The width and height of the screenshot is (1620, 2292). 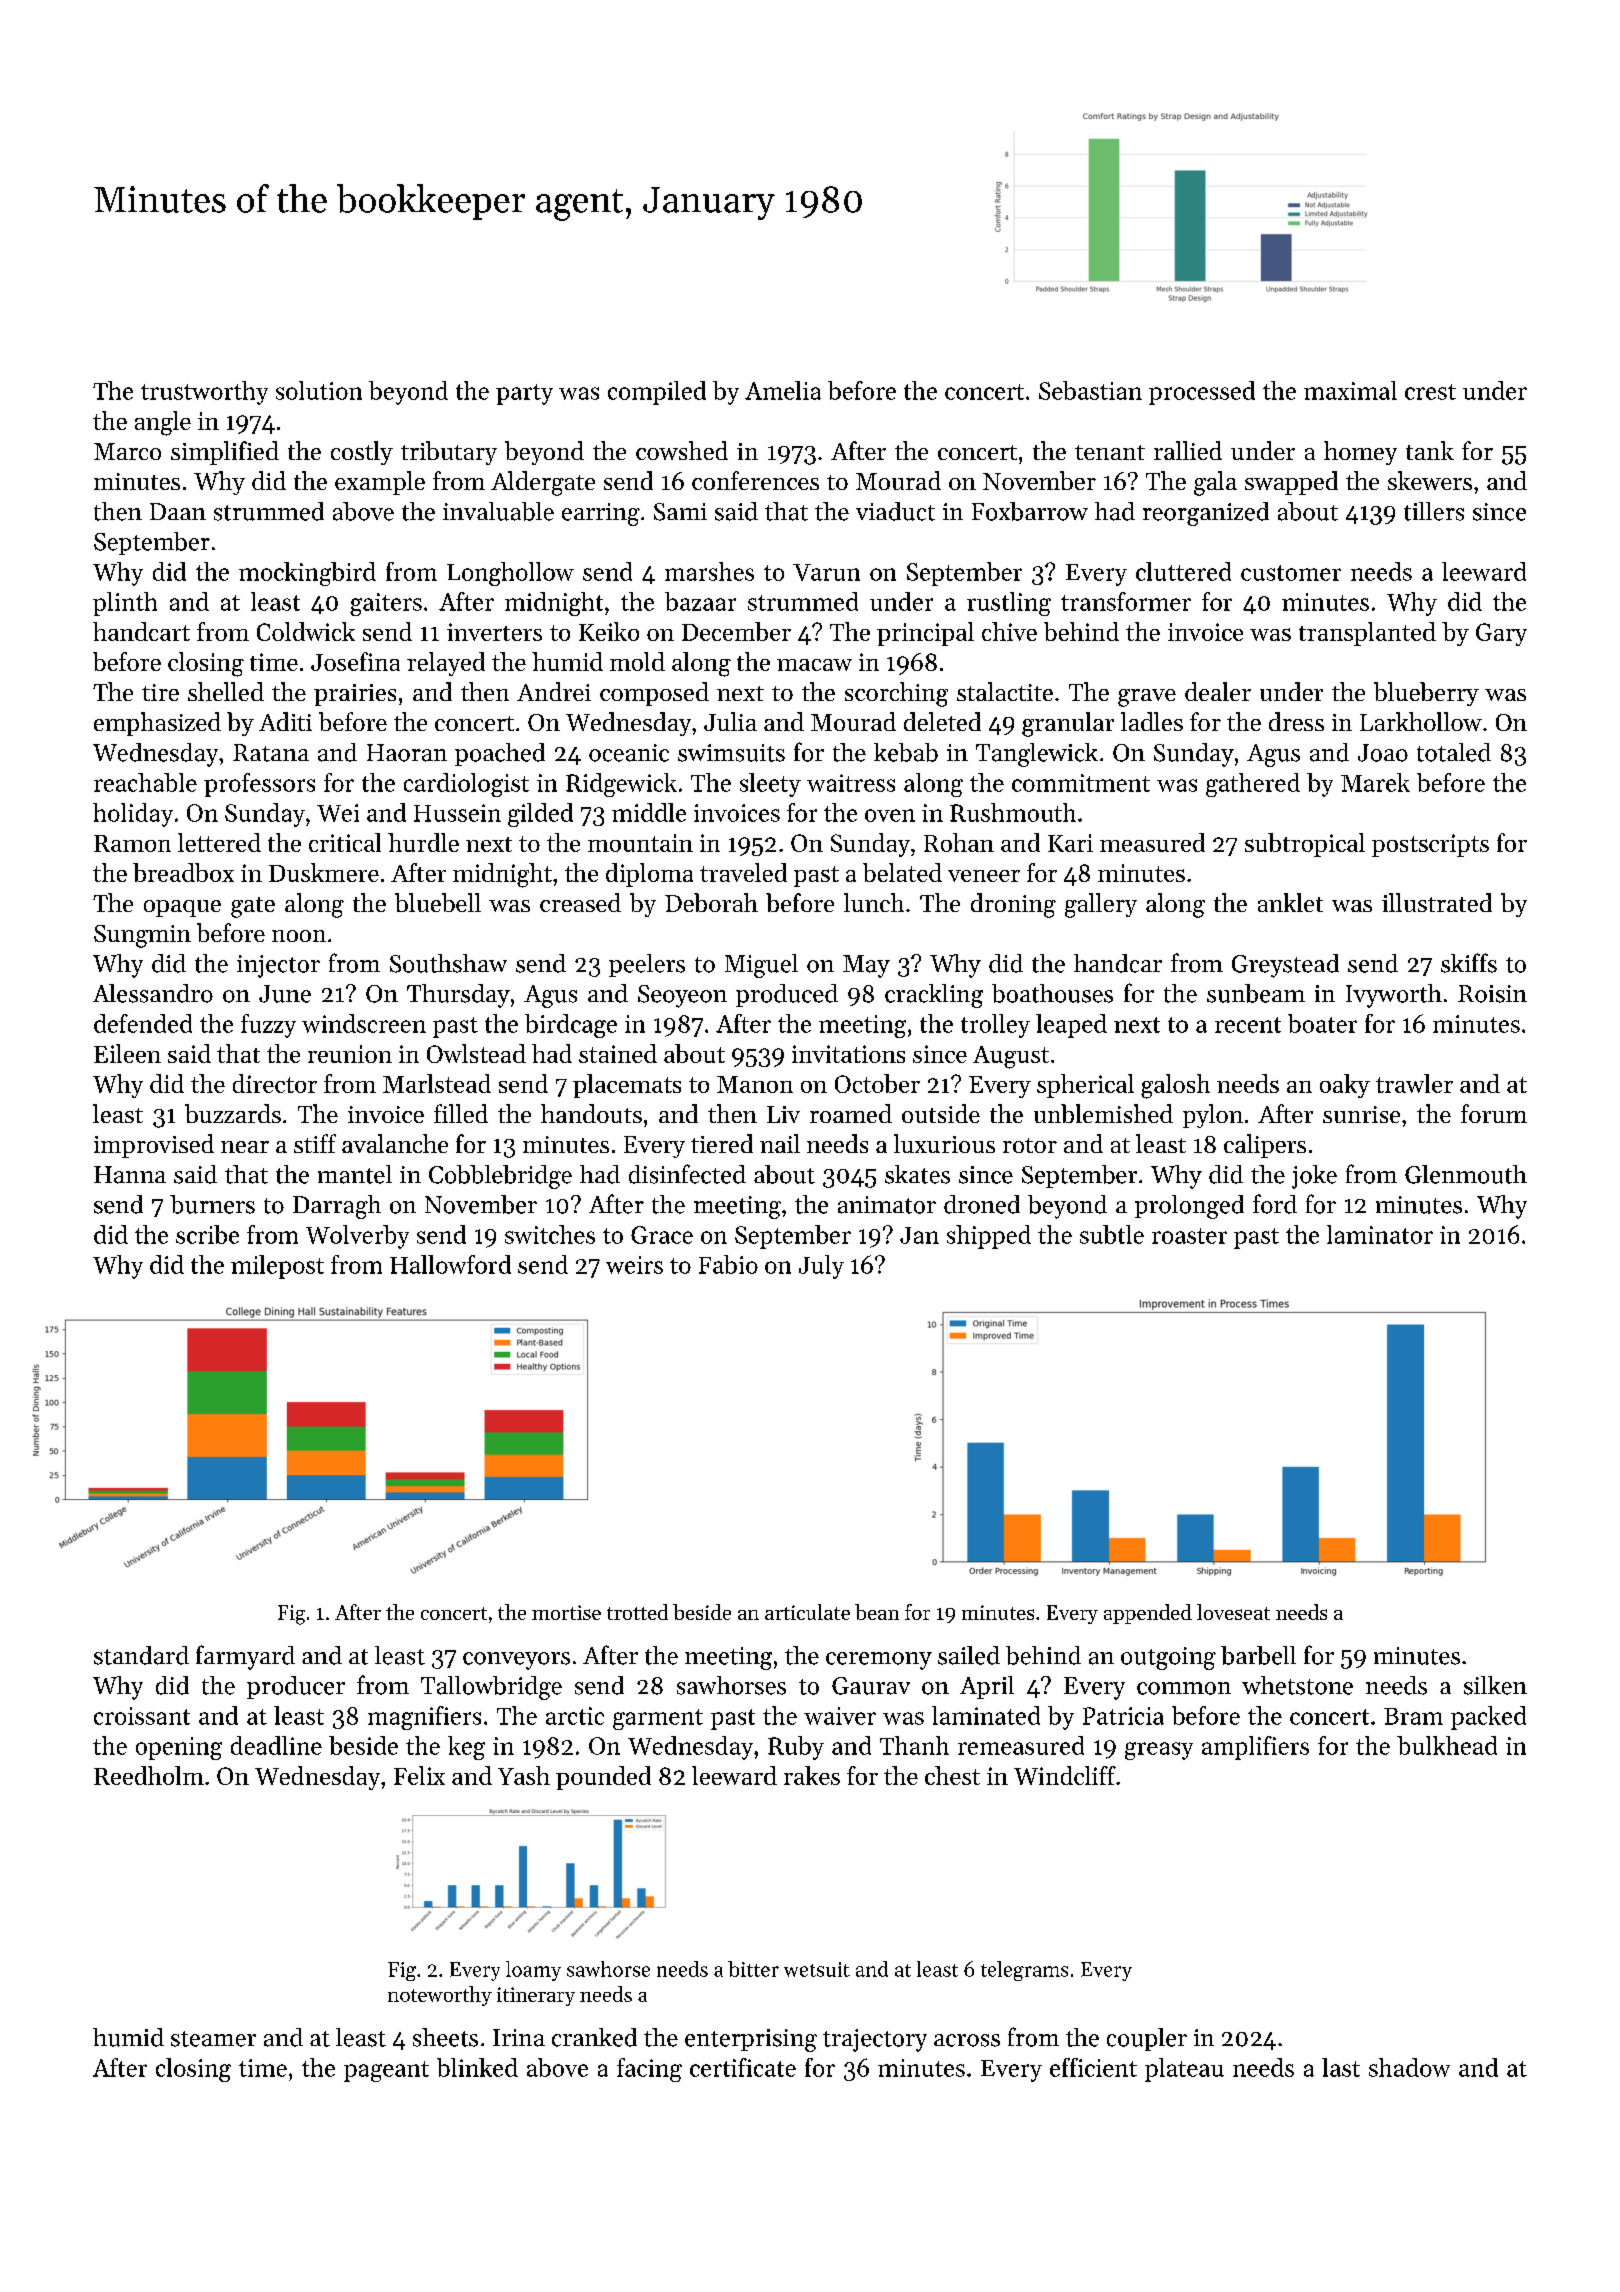 What do you see at coordinates (204, 393) in the screenshot?
I see `trustworthy` at bounding box center [204, 393].
